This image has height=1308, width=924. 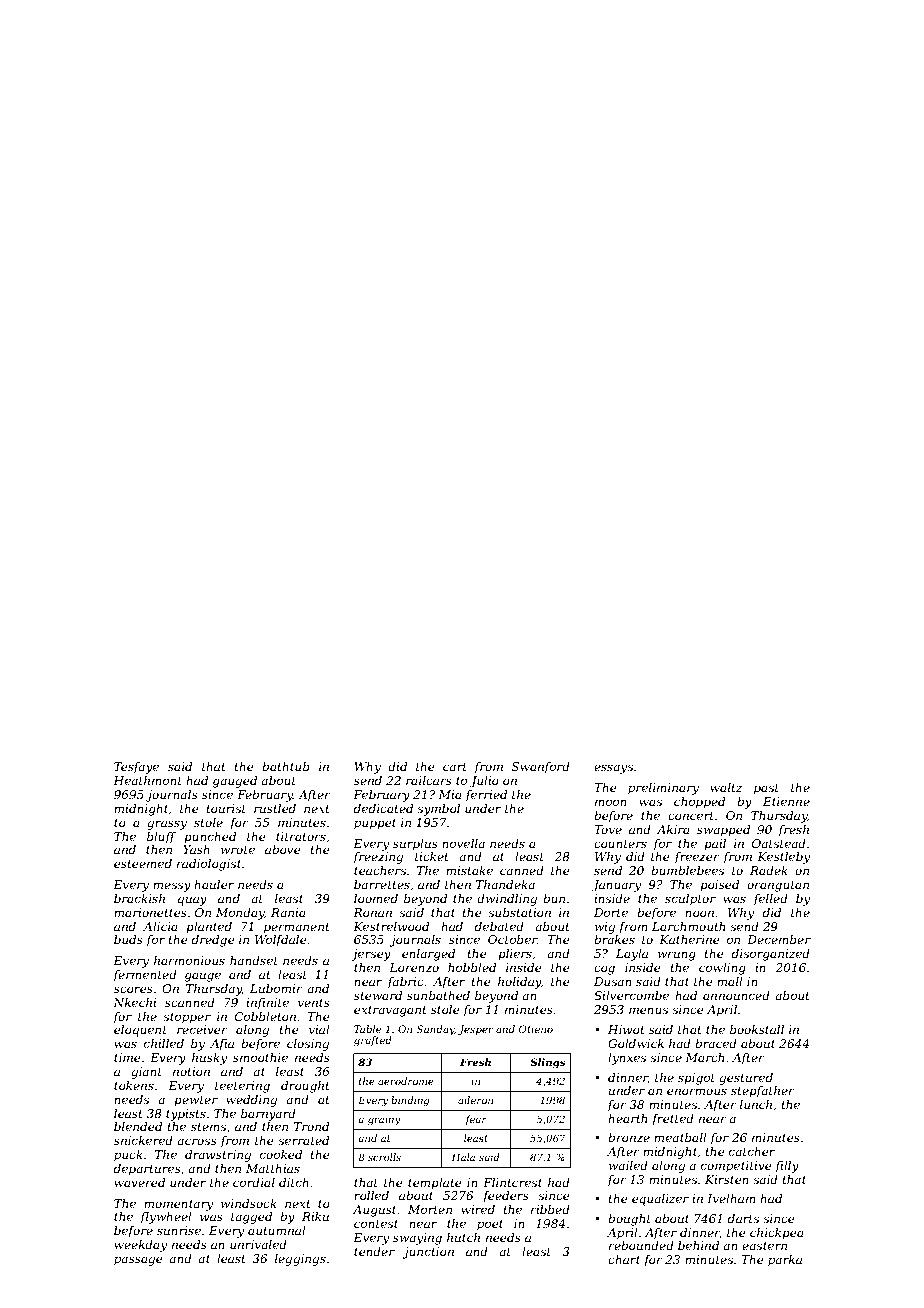 I want to click on bathtub, so click(x=286, y=766).
